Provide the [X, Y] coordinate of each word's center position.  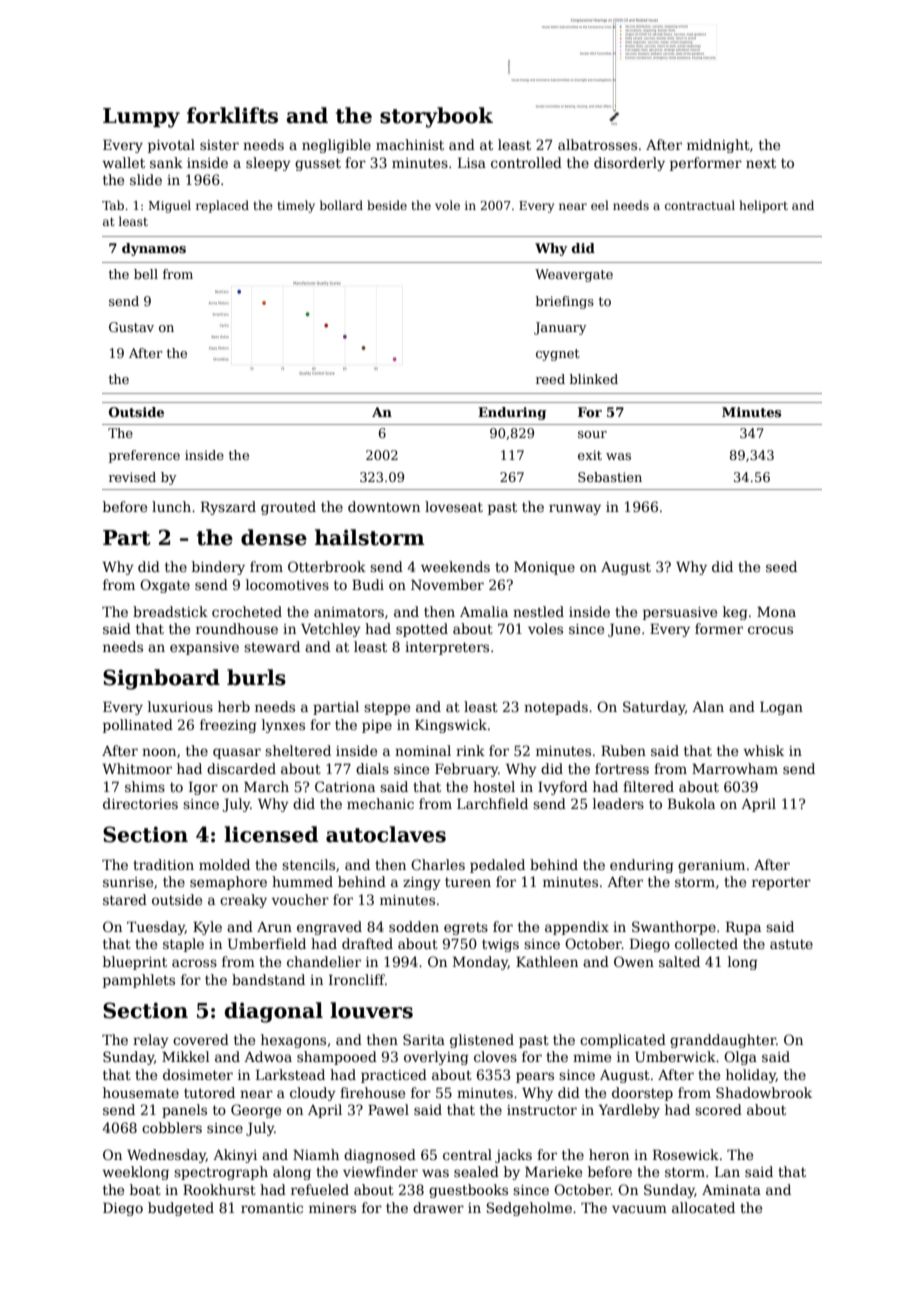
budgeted [181, 1209]
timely [296, 206]
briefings [565, 302]
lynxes [283, 726]
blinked [594, 379]
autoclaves [386, 834]
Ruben [623, 750]
